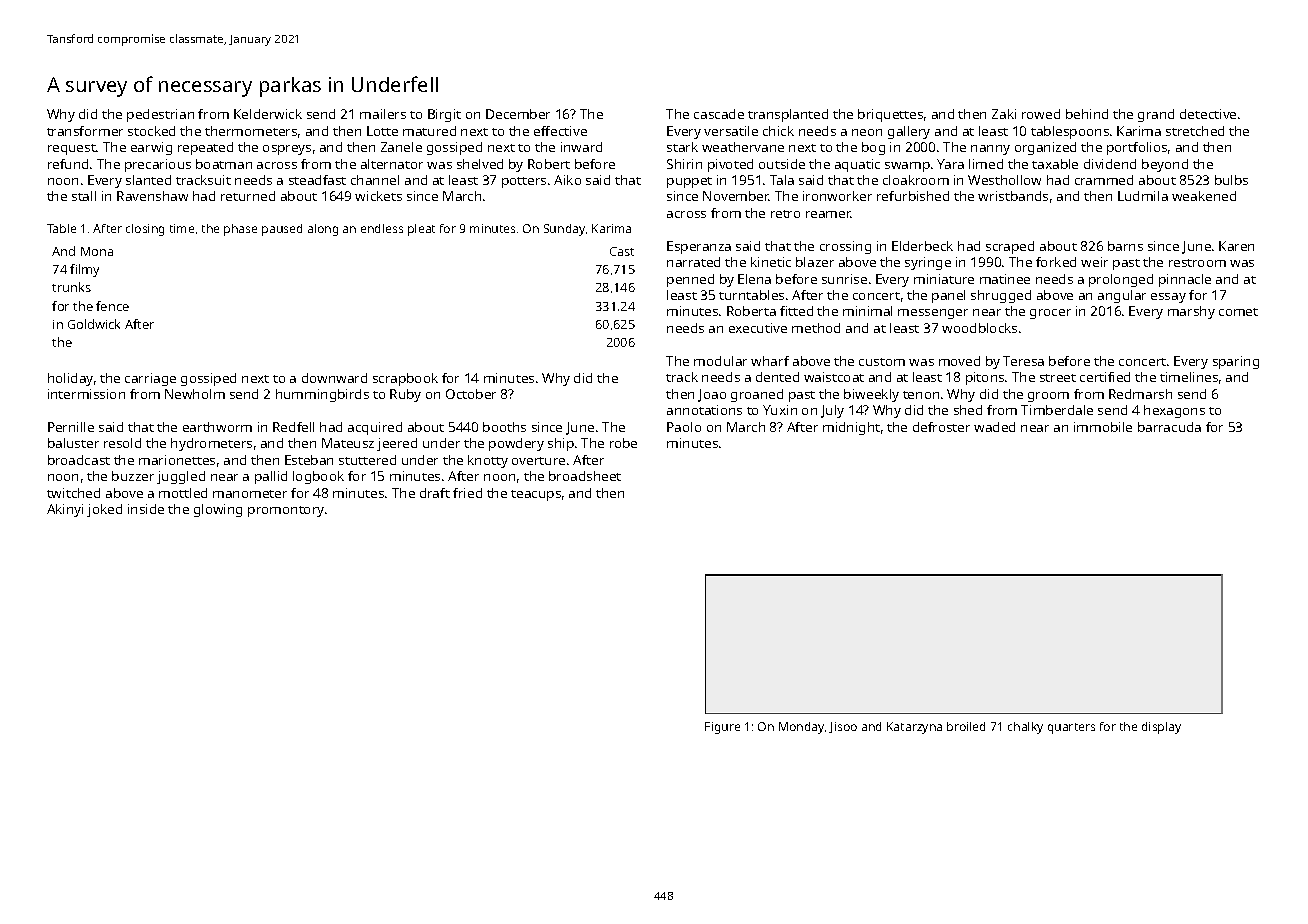 This screenshot has width=1308, height=924. I want to click on barracuda, so click(1169, 427).
